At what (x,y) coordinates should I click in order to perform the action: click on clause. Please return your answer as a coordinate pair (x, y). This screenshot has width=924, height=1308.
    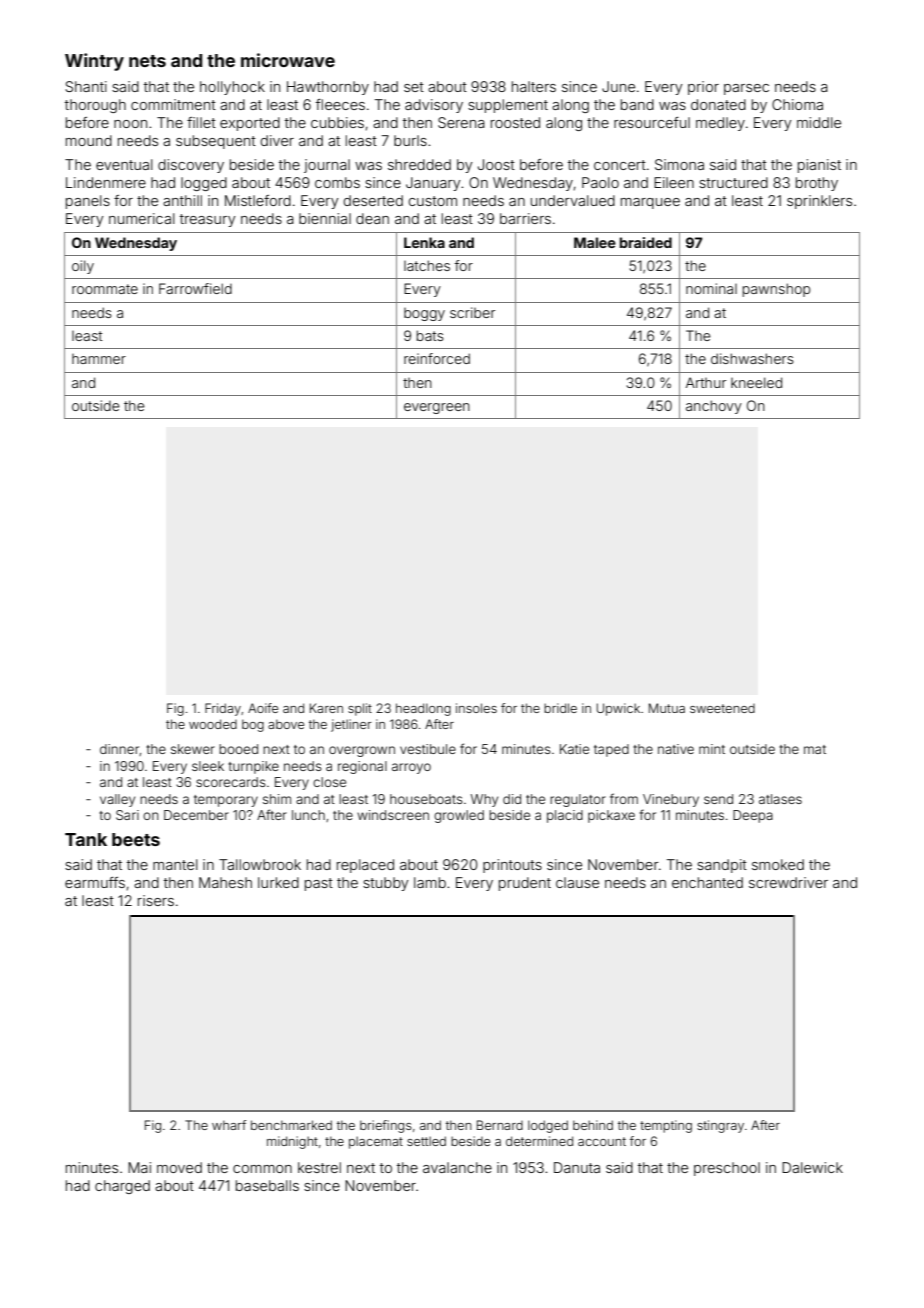
    Looking at the image, I should click on (577, 882).
